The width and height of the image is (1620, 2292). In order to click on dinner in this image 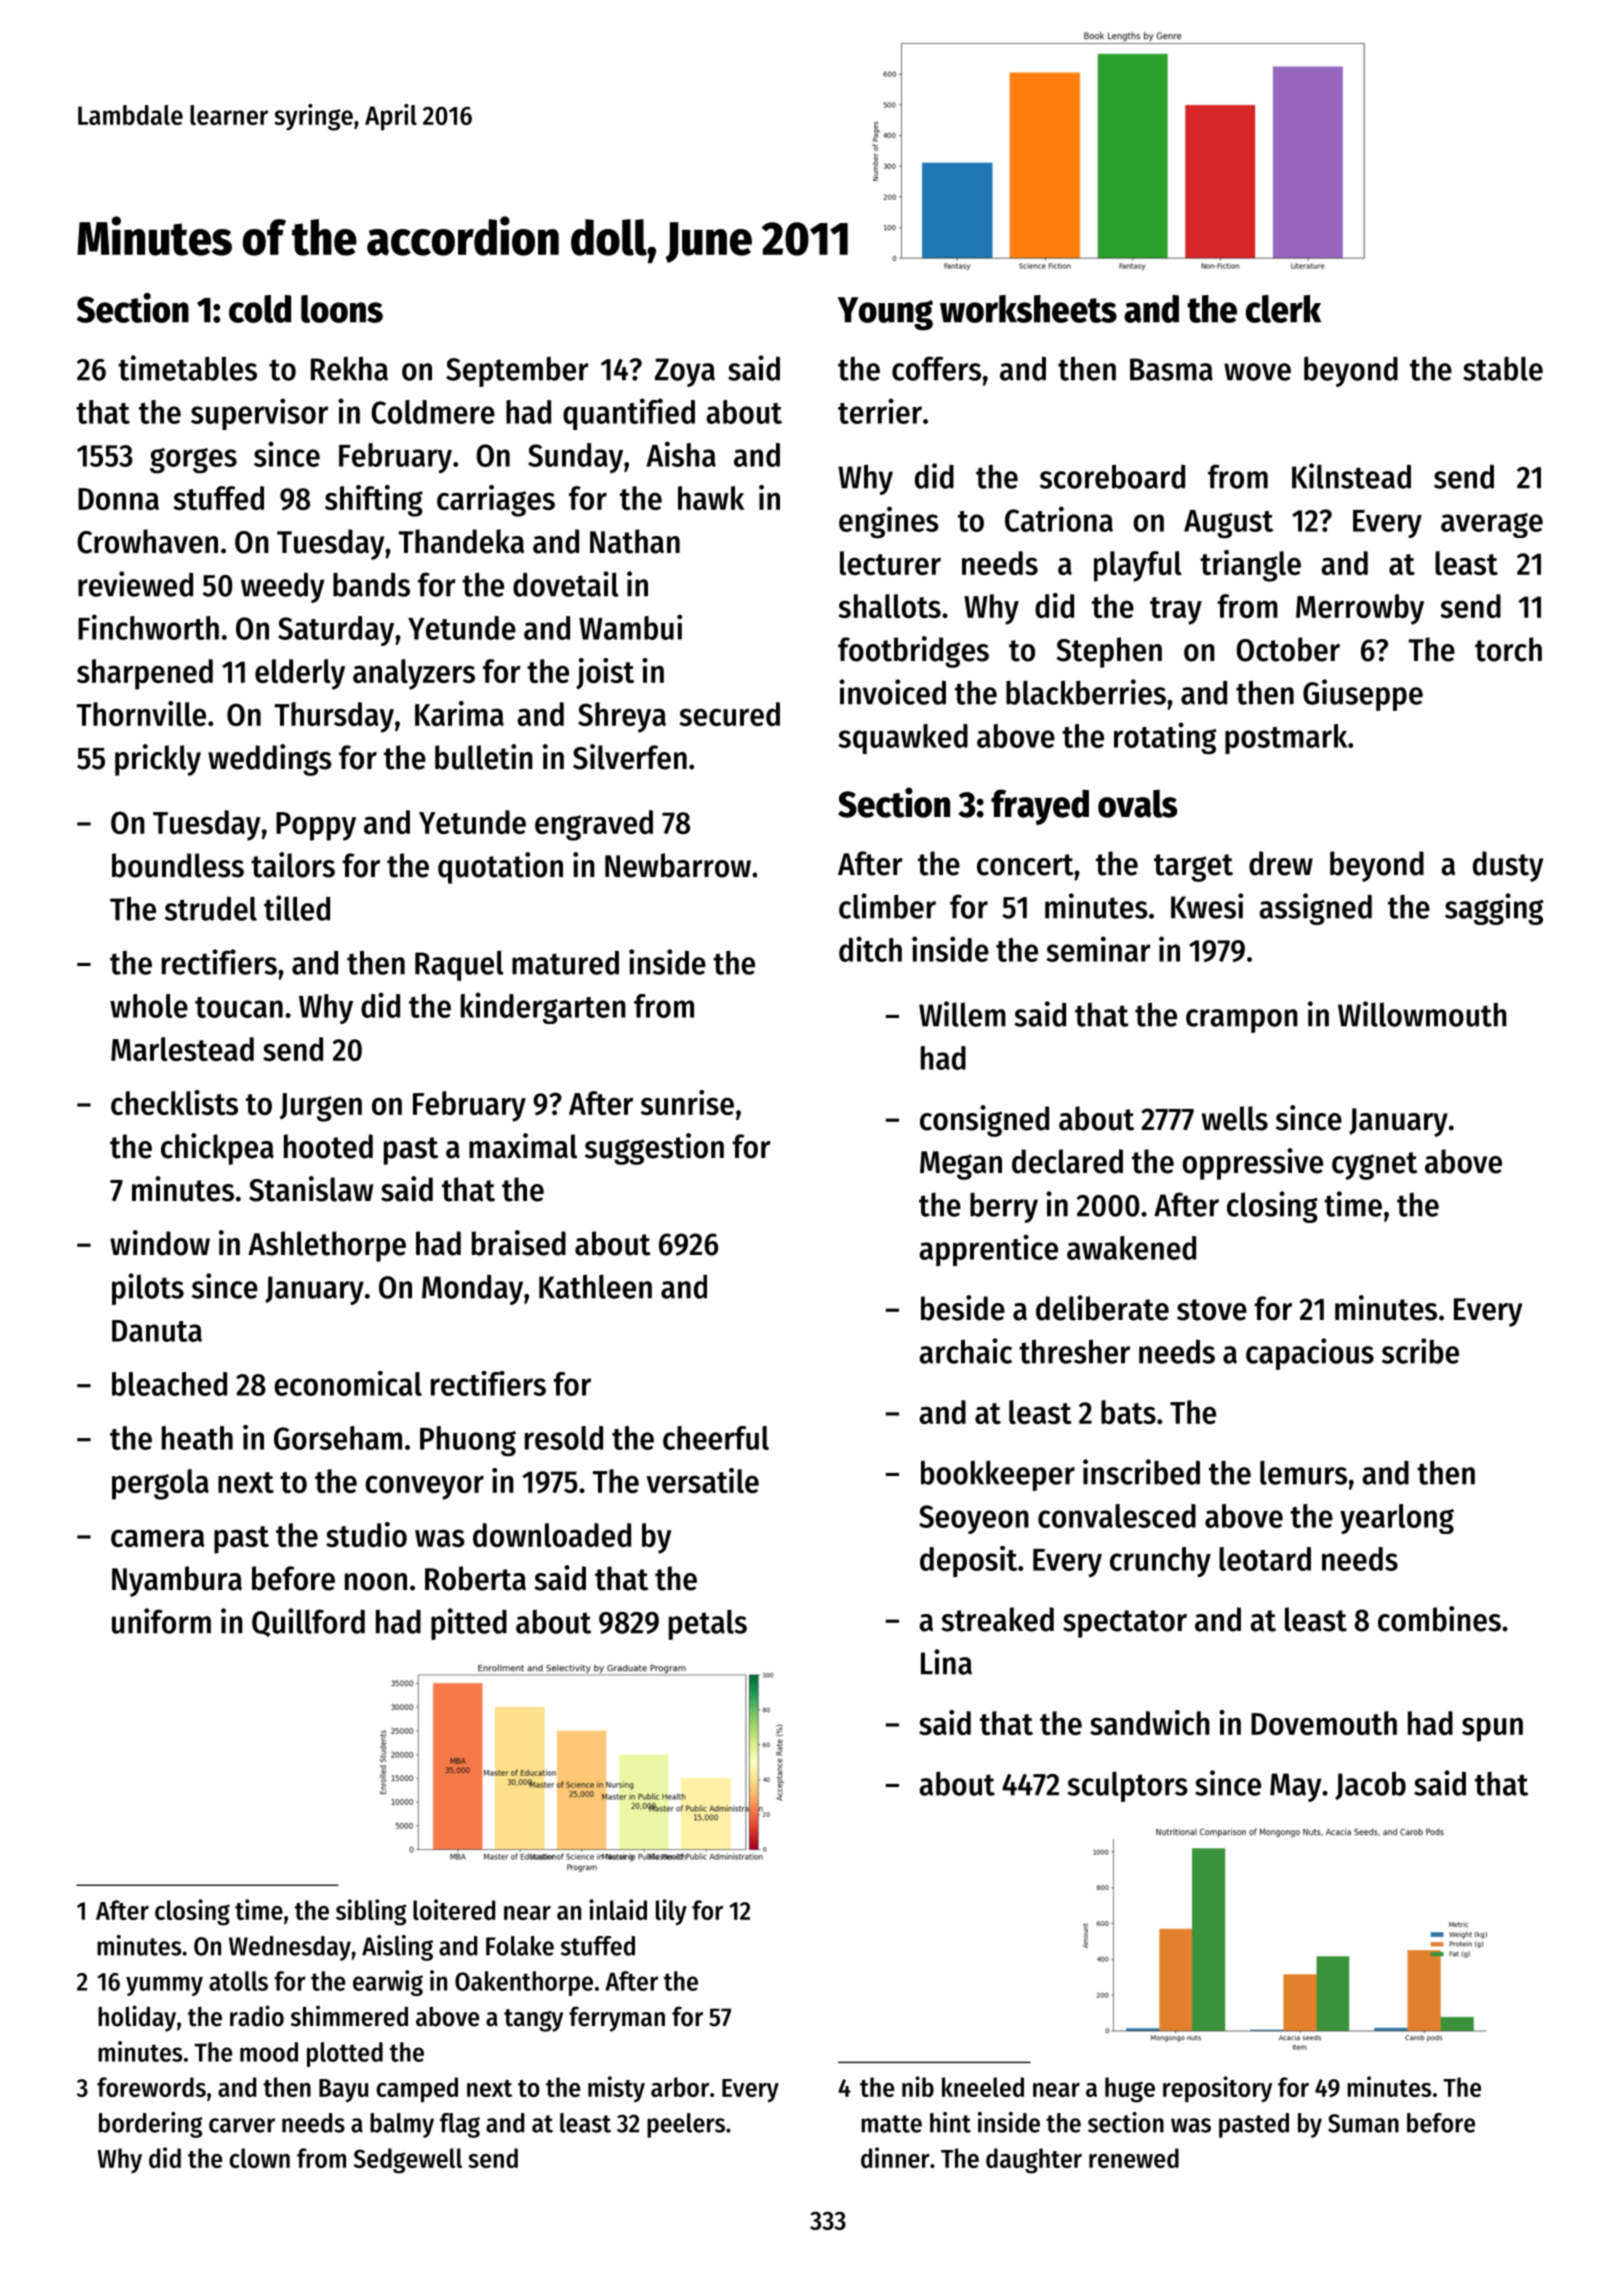, I will do `click(895, 2157)`.
